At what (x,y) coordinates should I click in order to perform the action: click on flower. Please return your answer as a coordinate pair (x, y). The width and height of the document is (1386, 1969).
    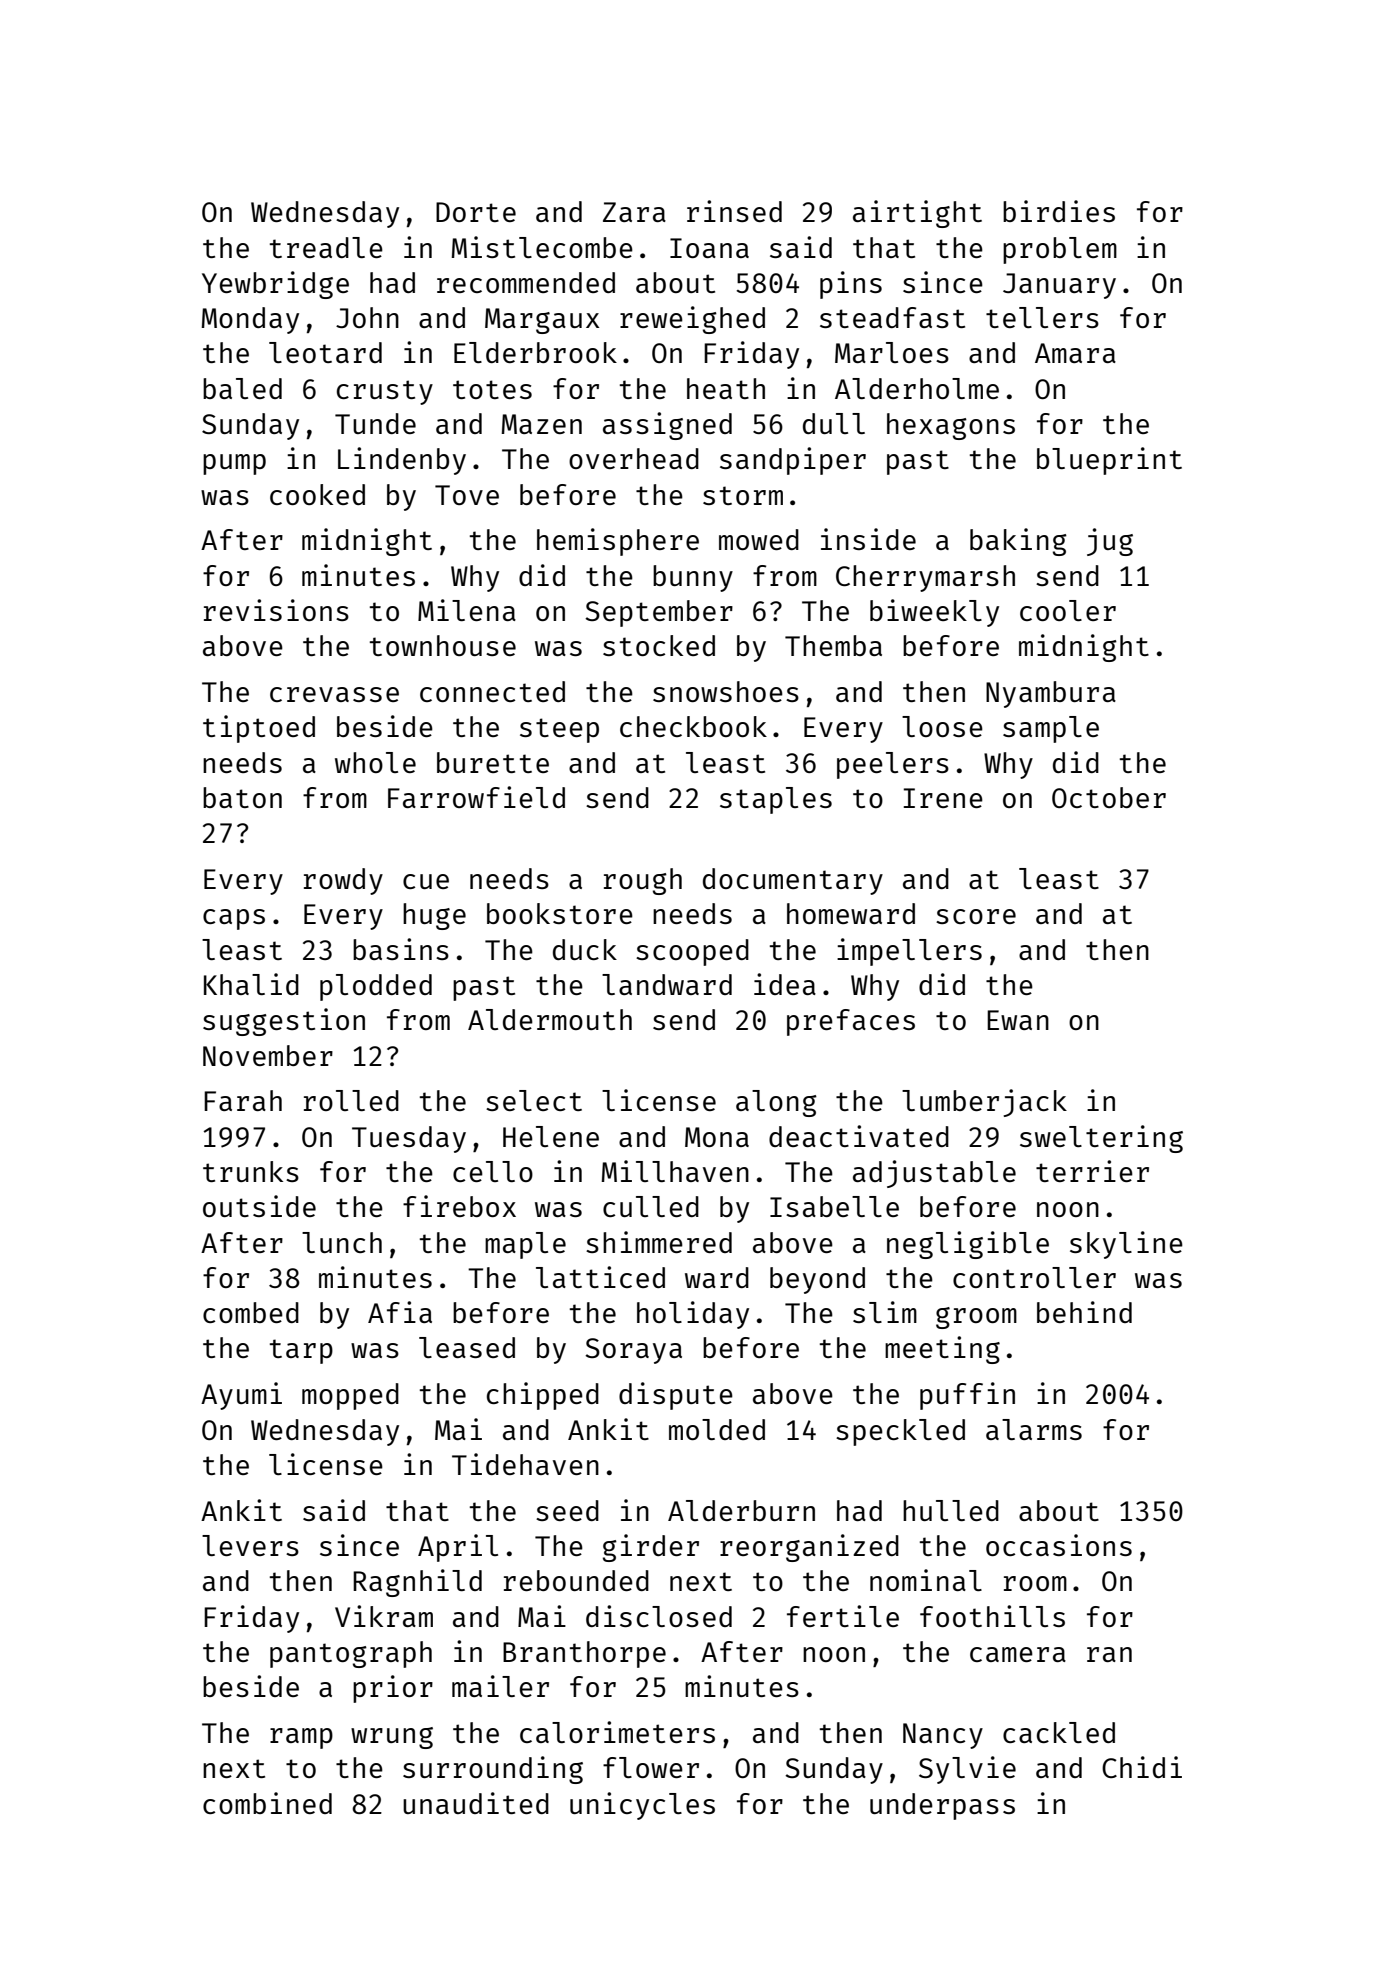
    Looking at the image, I should click on (651, 1767).
